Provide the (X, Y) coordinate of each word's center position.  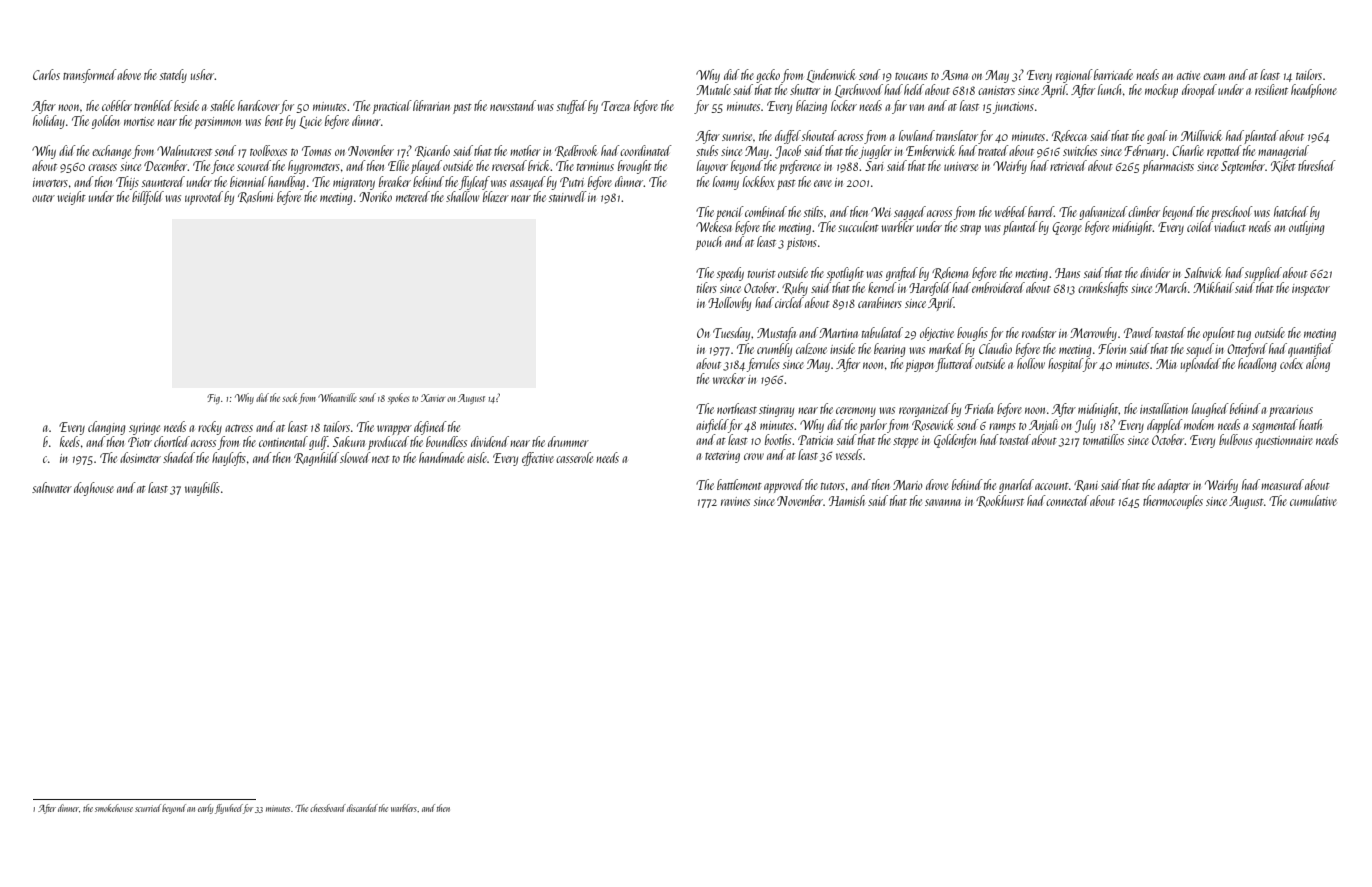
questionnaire (1284, 442)
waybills (202, 489)
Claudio (995, 348)
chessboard (328, 808)
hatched (1291, 211)
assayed (528, 183)
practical (392, 107)
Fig (214, 399)
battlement (739, 484)
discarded (362, 808)
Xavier (433, 398)
